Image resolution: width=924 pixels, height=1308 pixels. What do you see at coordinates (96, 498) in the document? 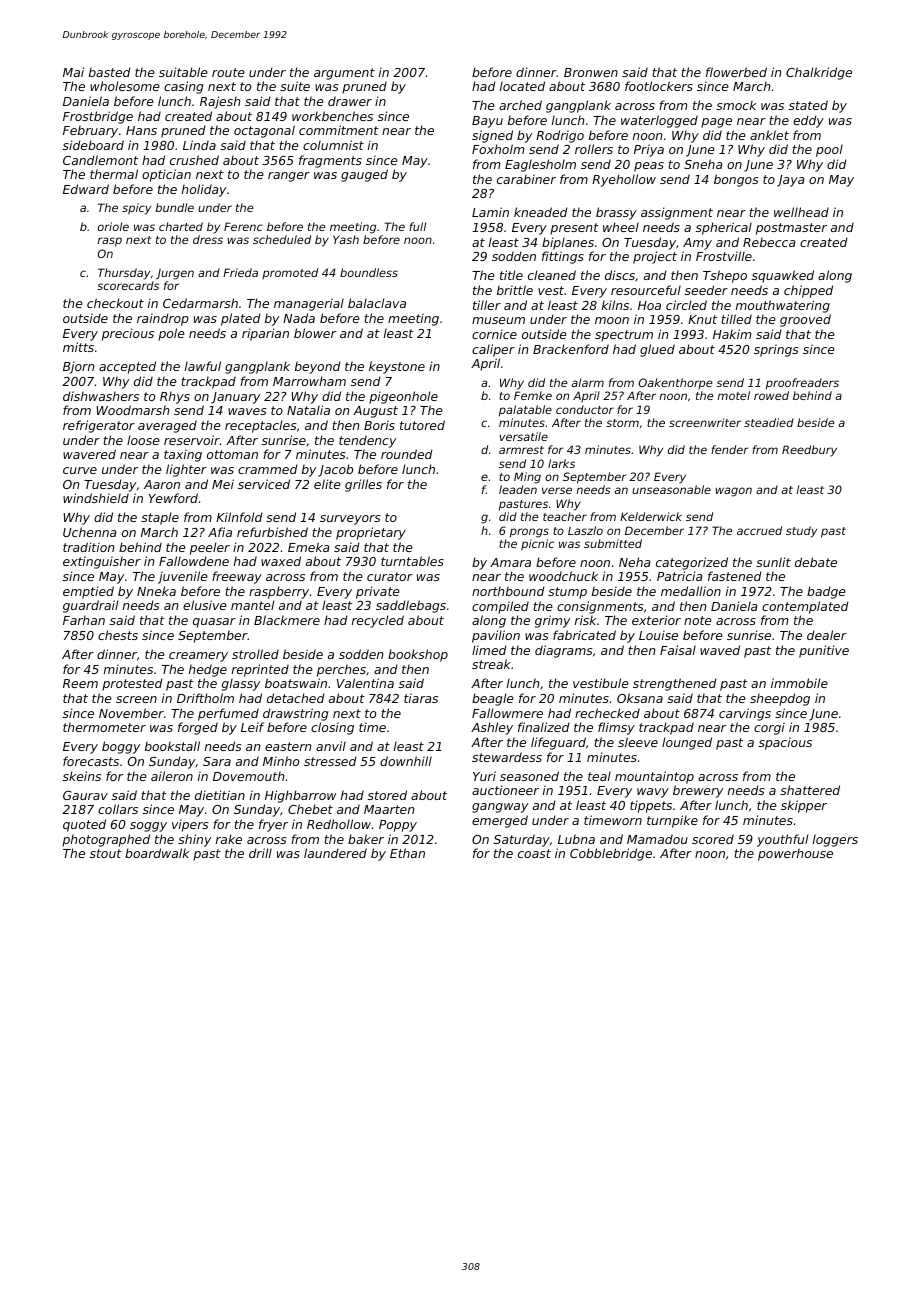
I see `windshield` at bounding box center [96, 498].
